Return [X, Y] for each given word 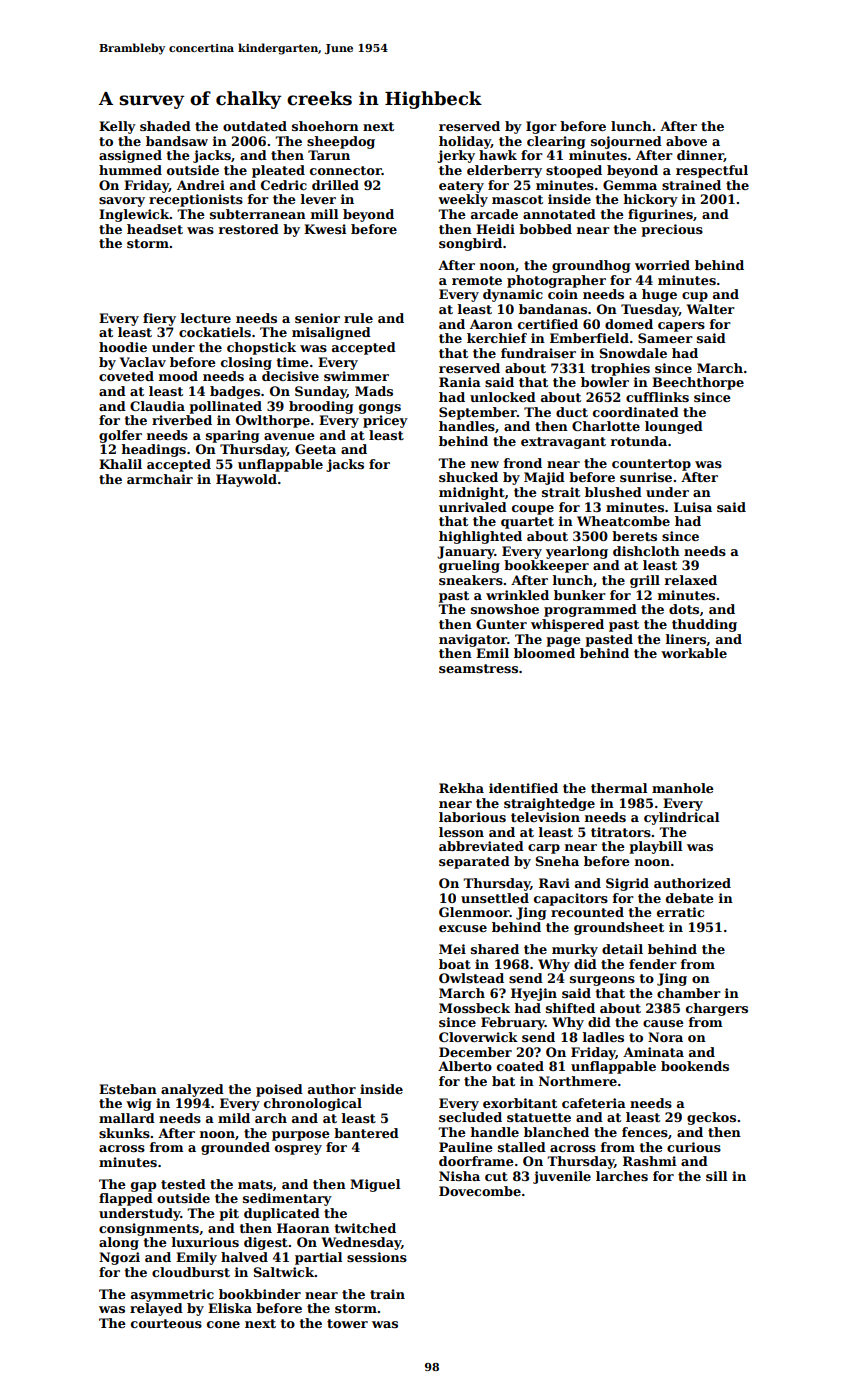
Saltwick [284, 1272]
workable [694, 653]
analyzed [192, 1090]
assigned [130, 156]
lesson [461, 832]
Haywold [246, 480]
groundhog [591, 266]
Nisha [459, 1176]
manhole [683, 788]
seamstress [478, 668]
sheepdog [341, 142]
